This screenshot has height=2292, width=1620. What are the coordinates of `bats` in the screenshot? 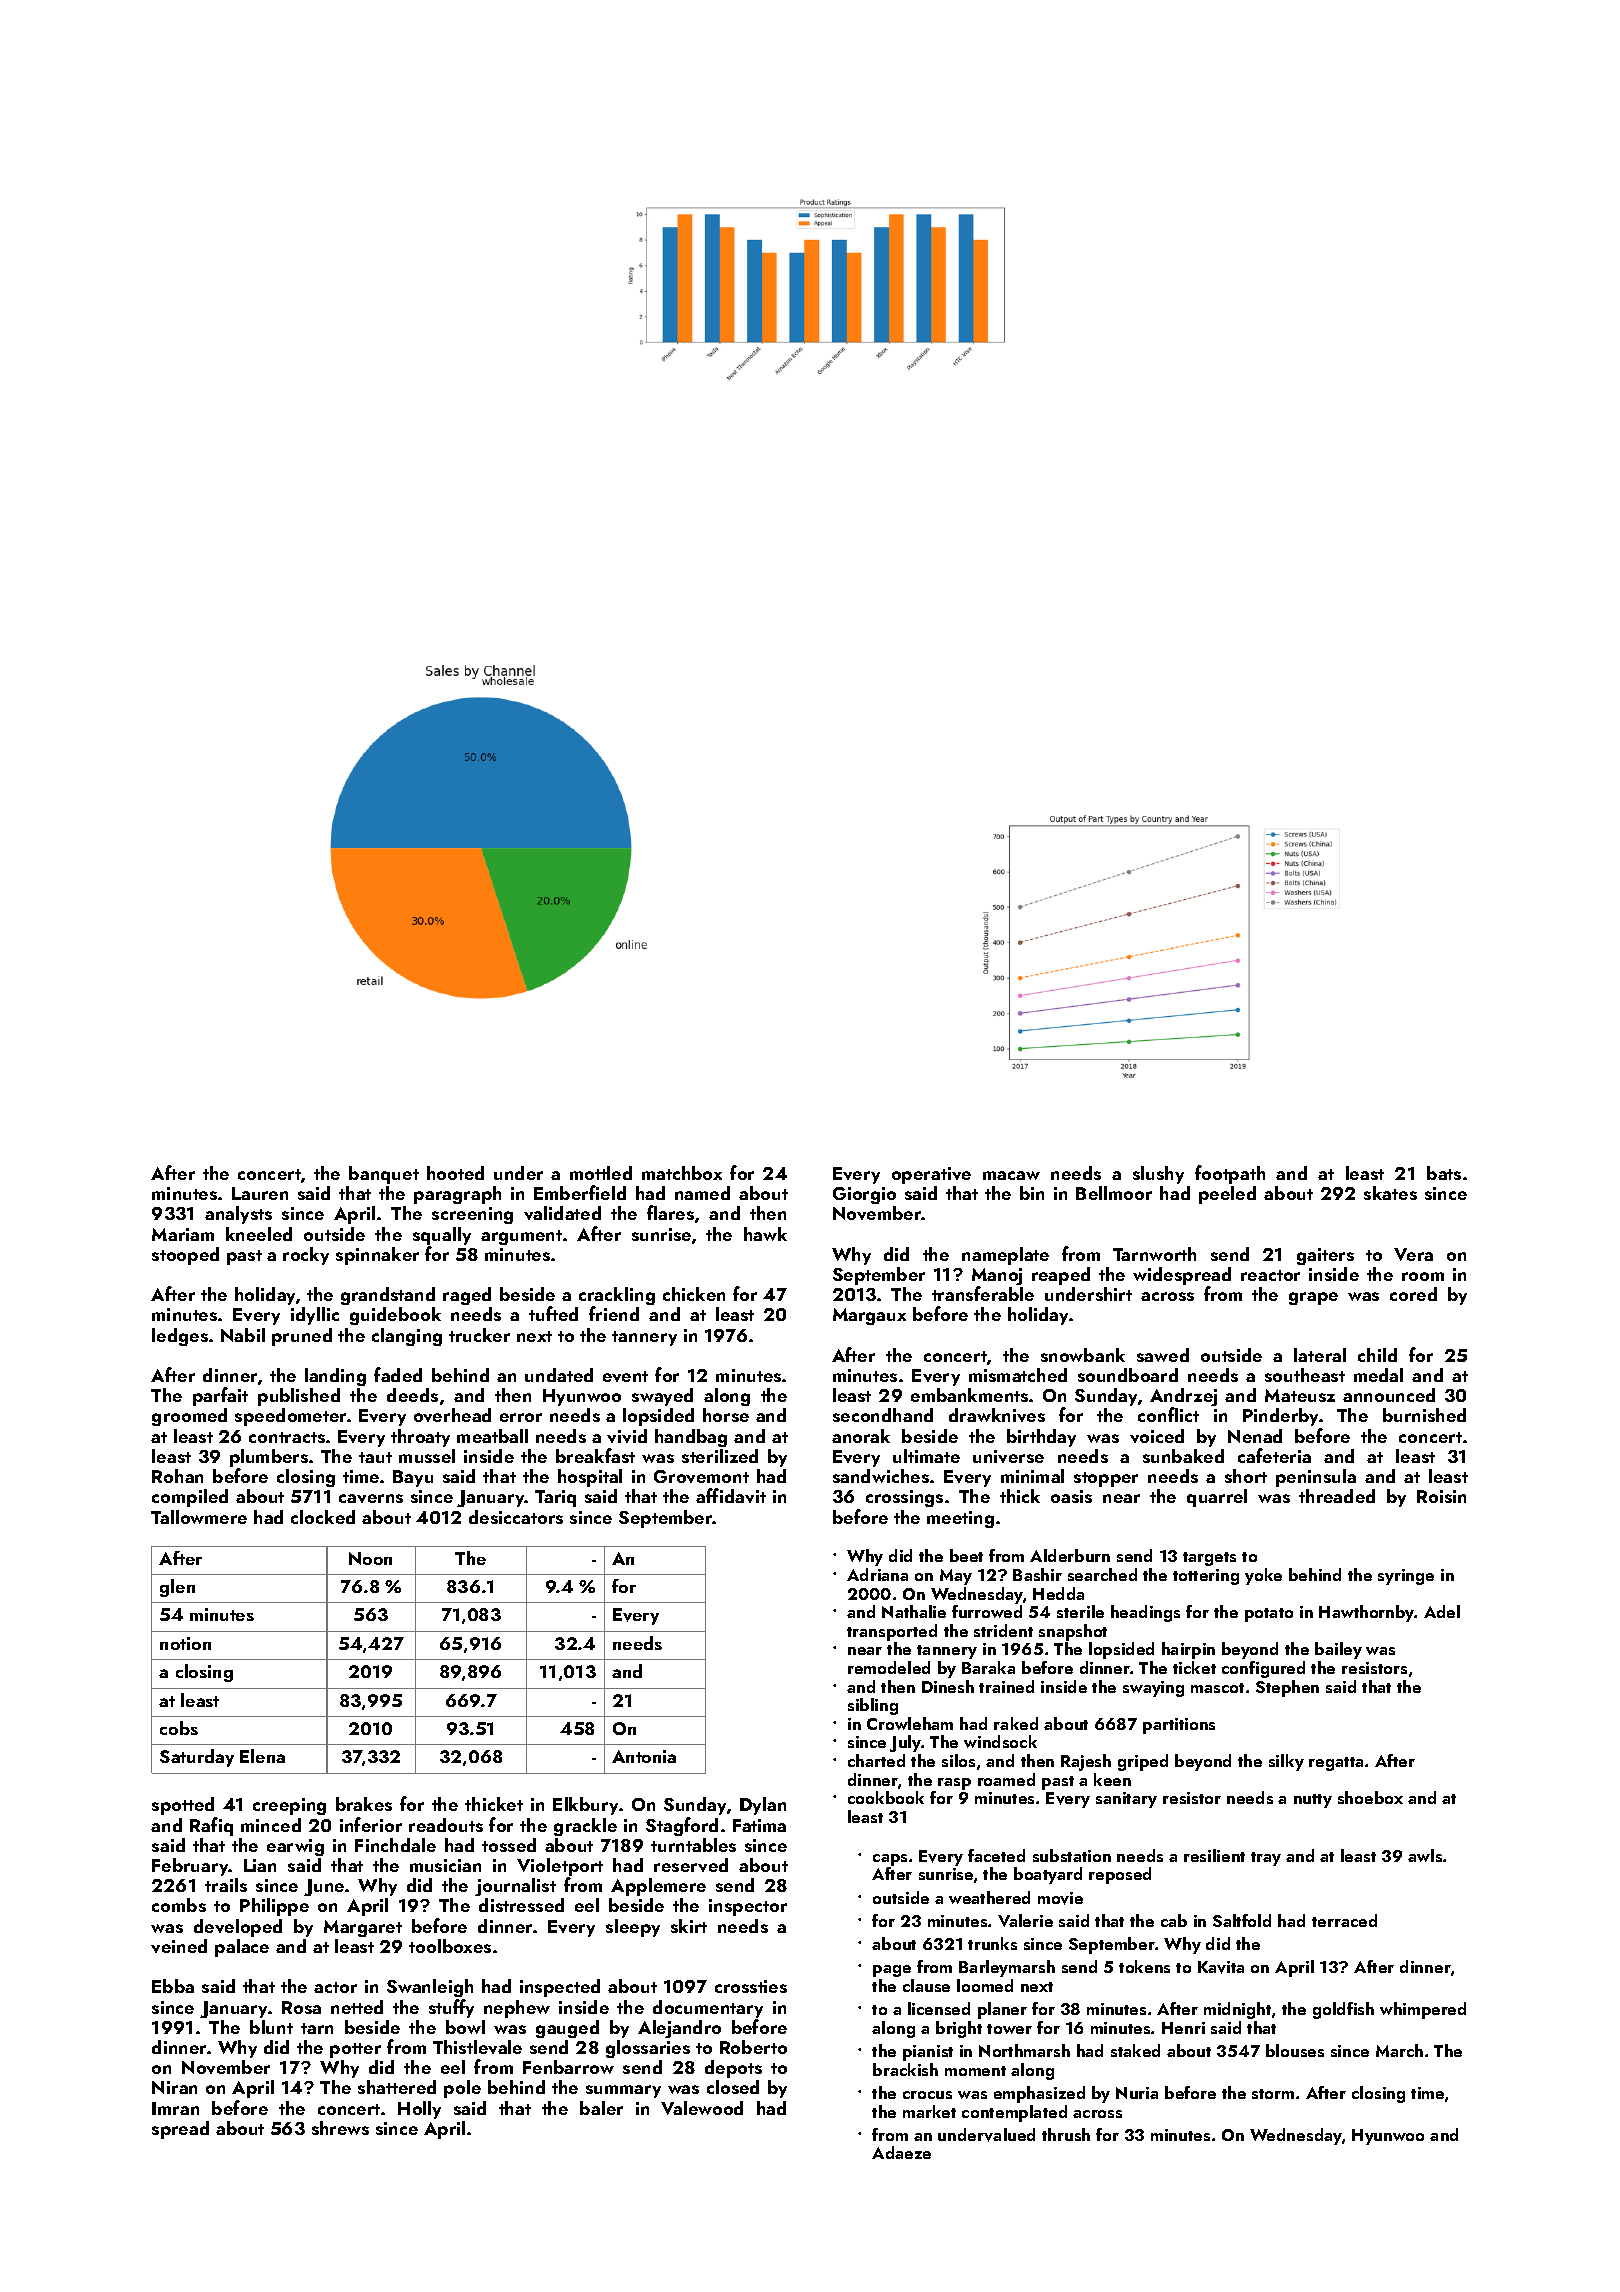 It's located at (1444, 1173).
